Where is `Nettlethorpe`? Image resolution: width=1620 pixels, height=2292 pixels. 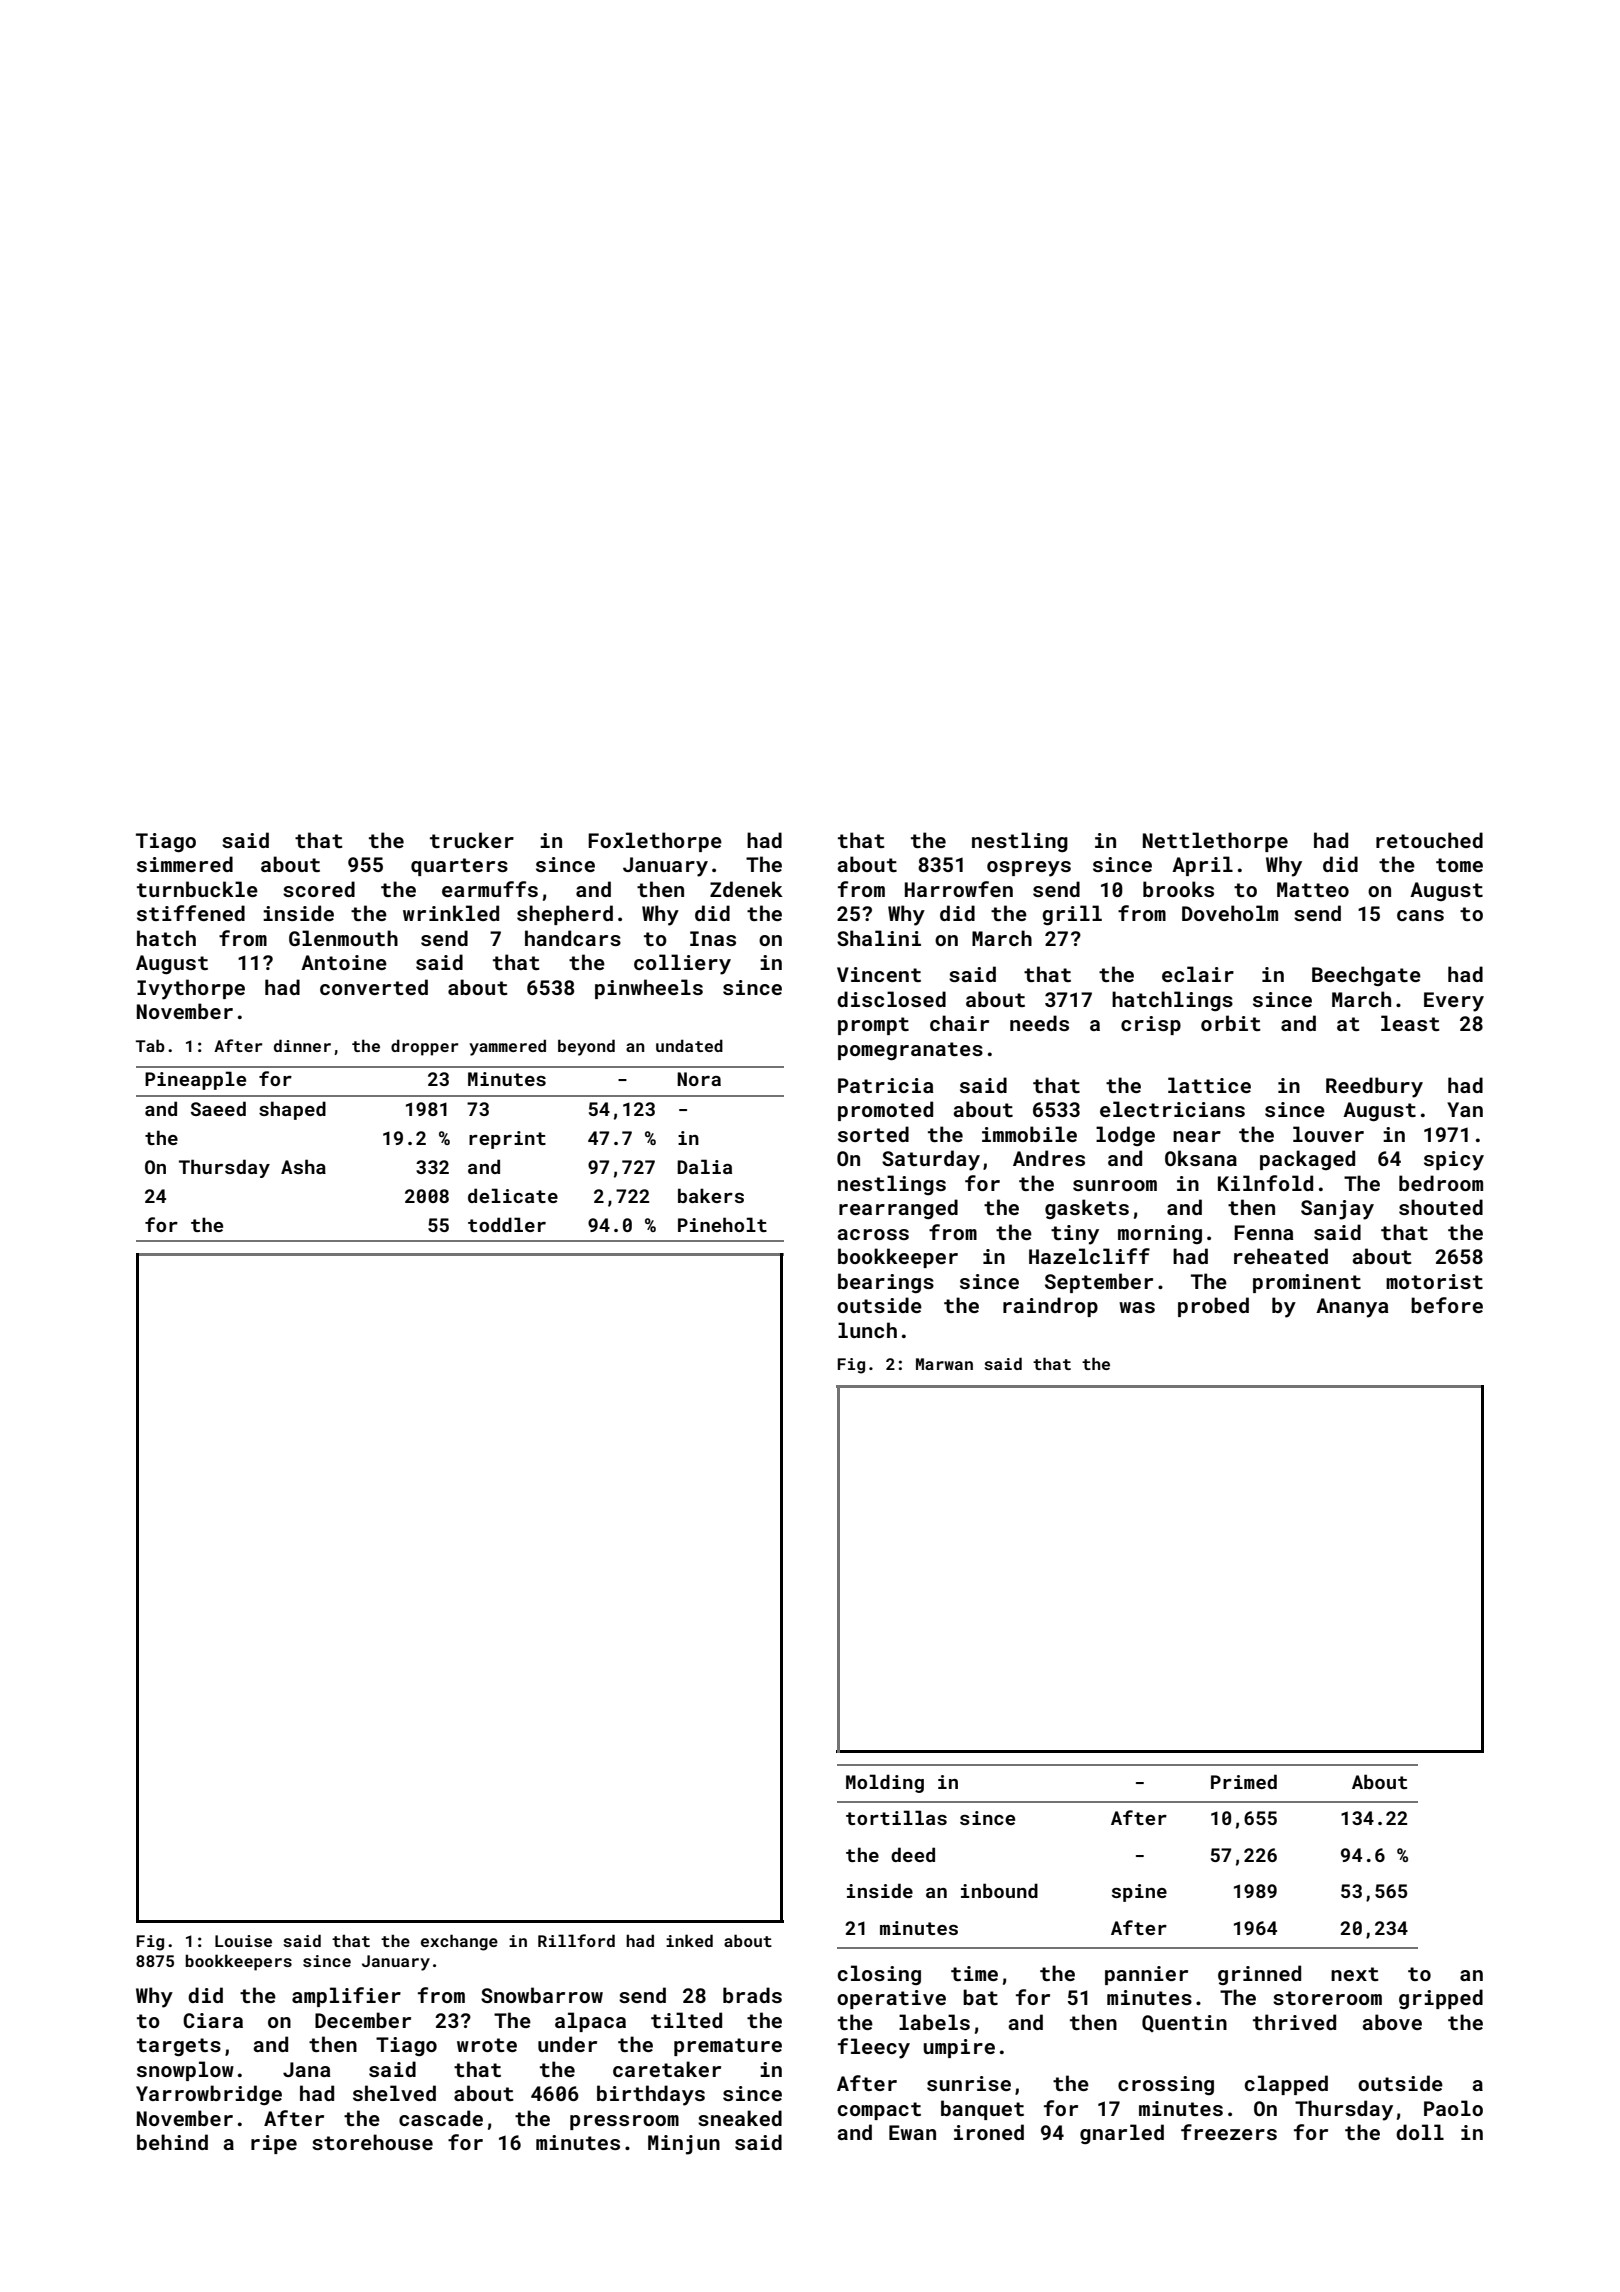
Nettlethorpe is located at coordinates (1215, 842).
